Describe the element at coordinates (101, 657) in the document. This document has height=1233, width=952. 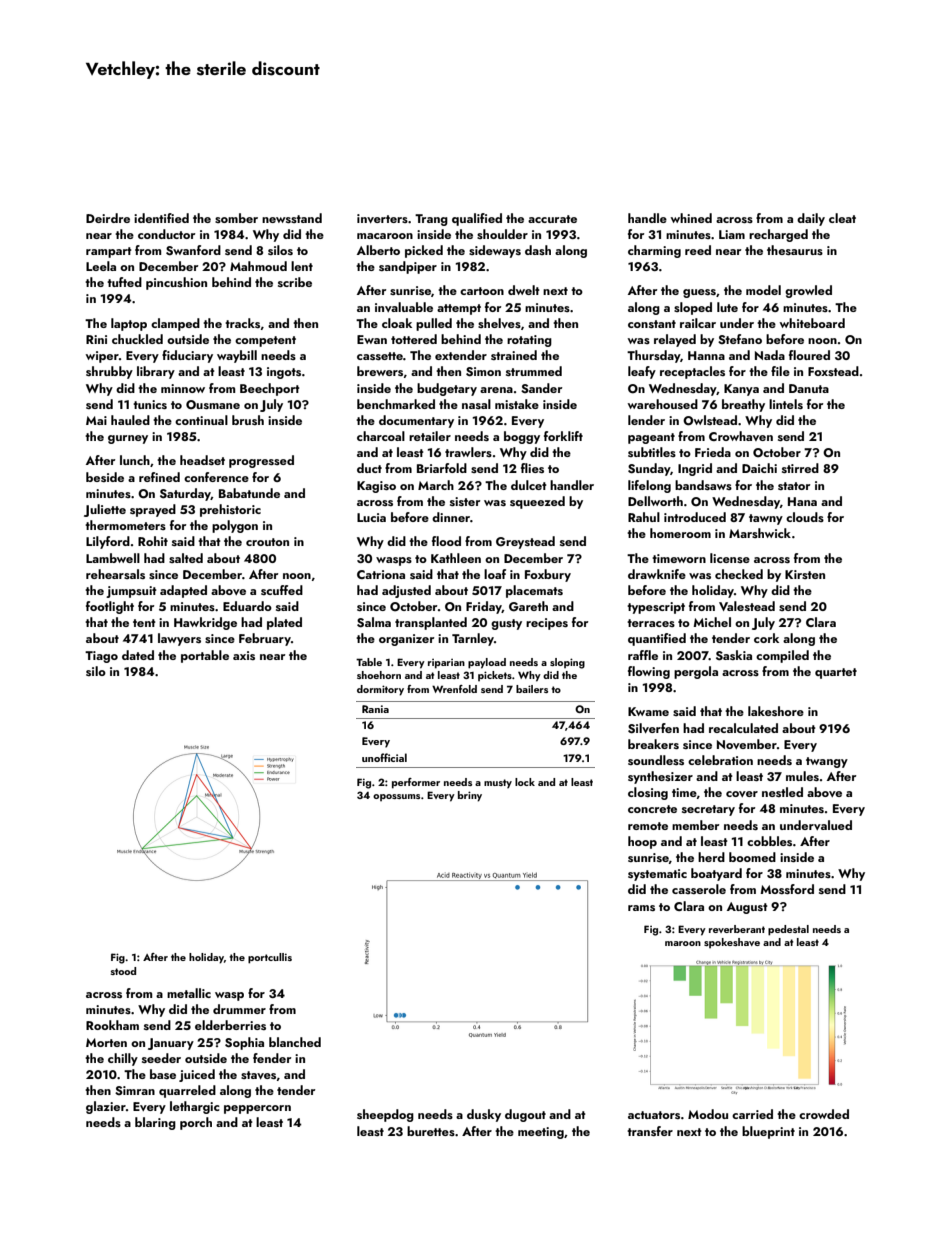
I see `Tiago` at that location.
